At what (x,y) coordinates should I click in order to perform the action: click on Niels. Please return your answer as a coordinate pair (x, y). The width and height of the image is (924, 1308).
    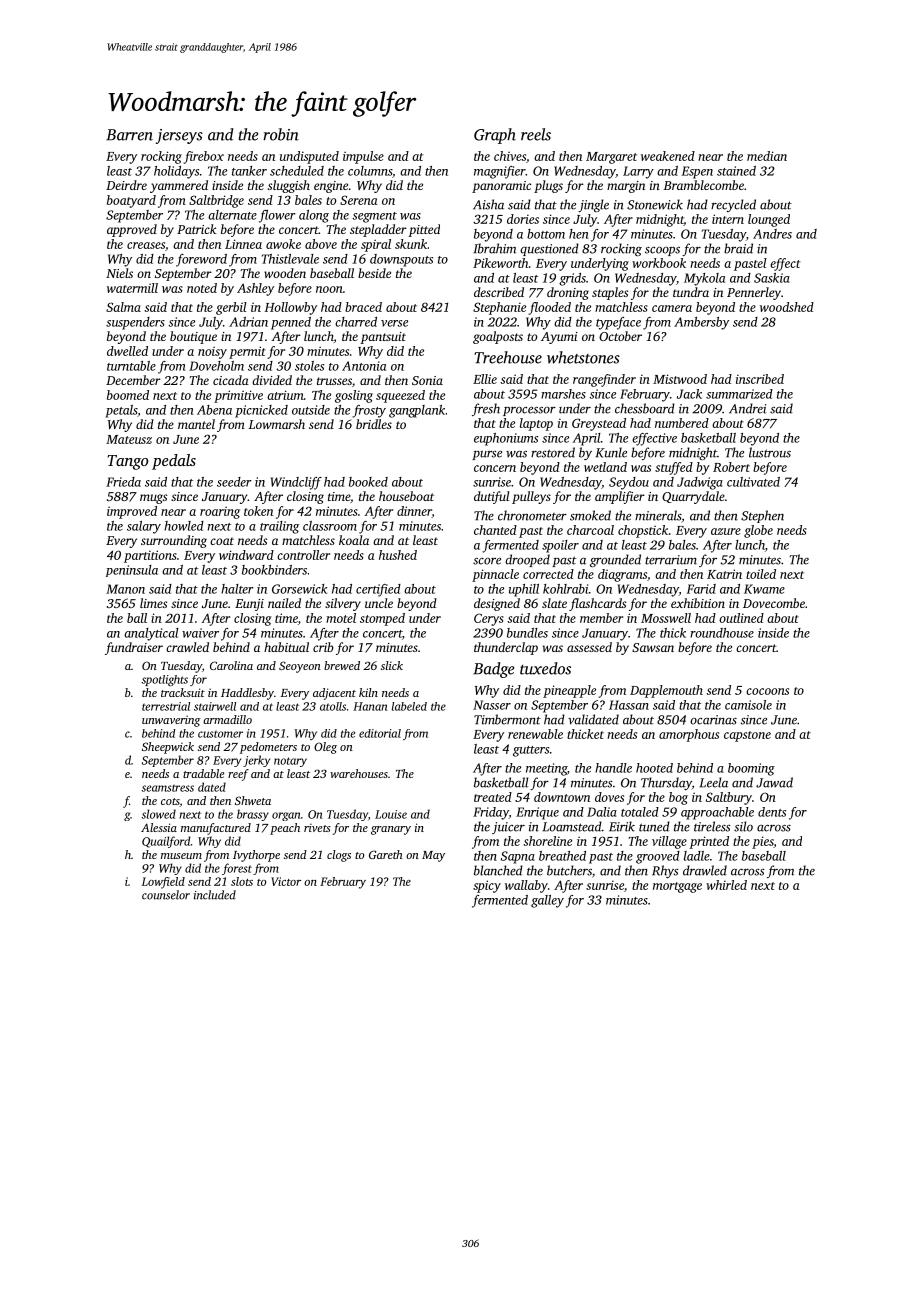
    Looking at the image, I should click on (119, 273).
